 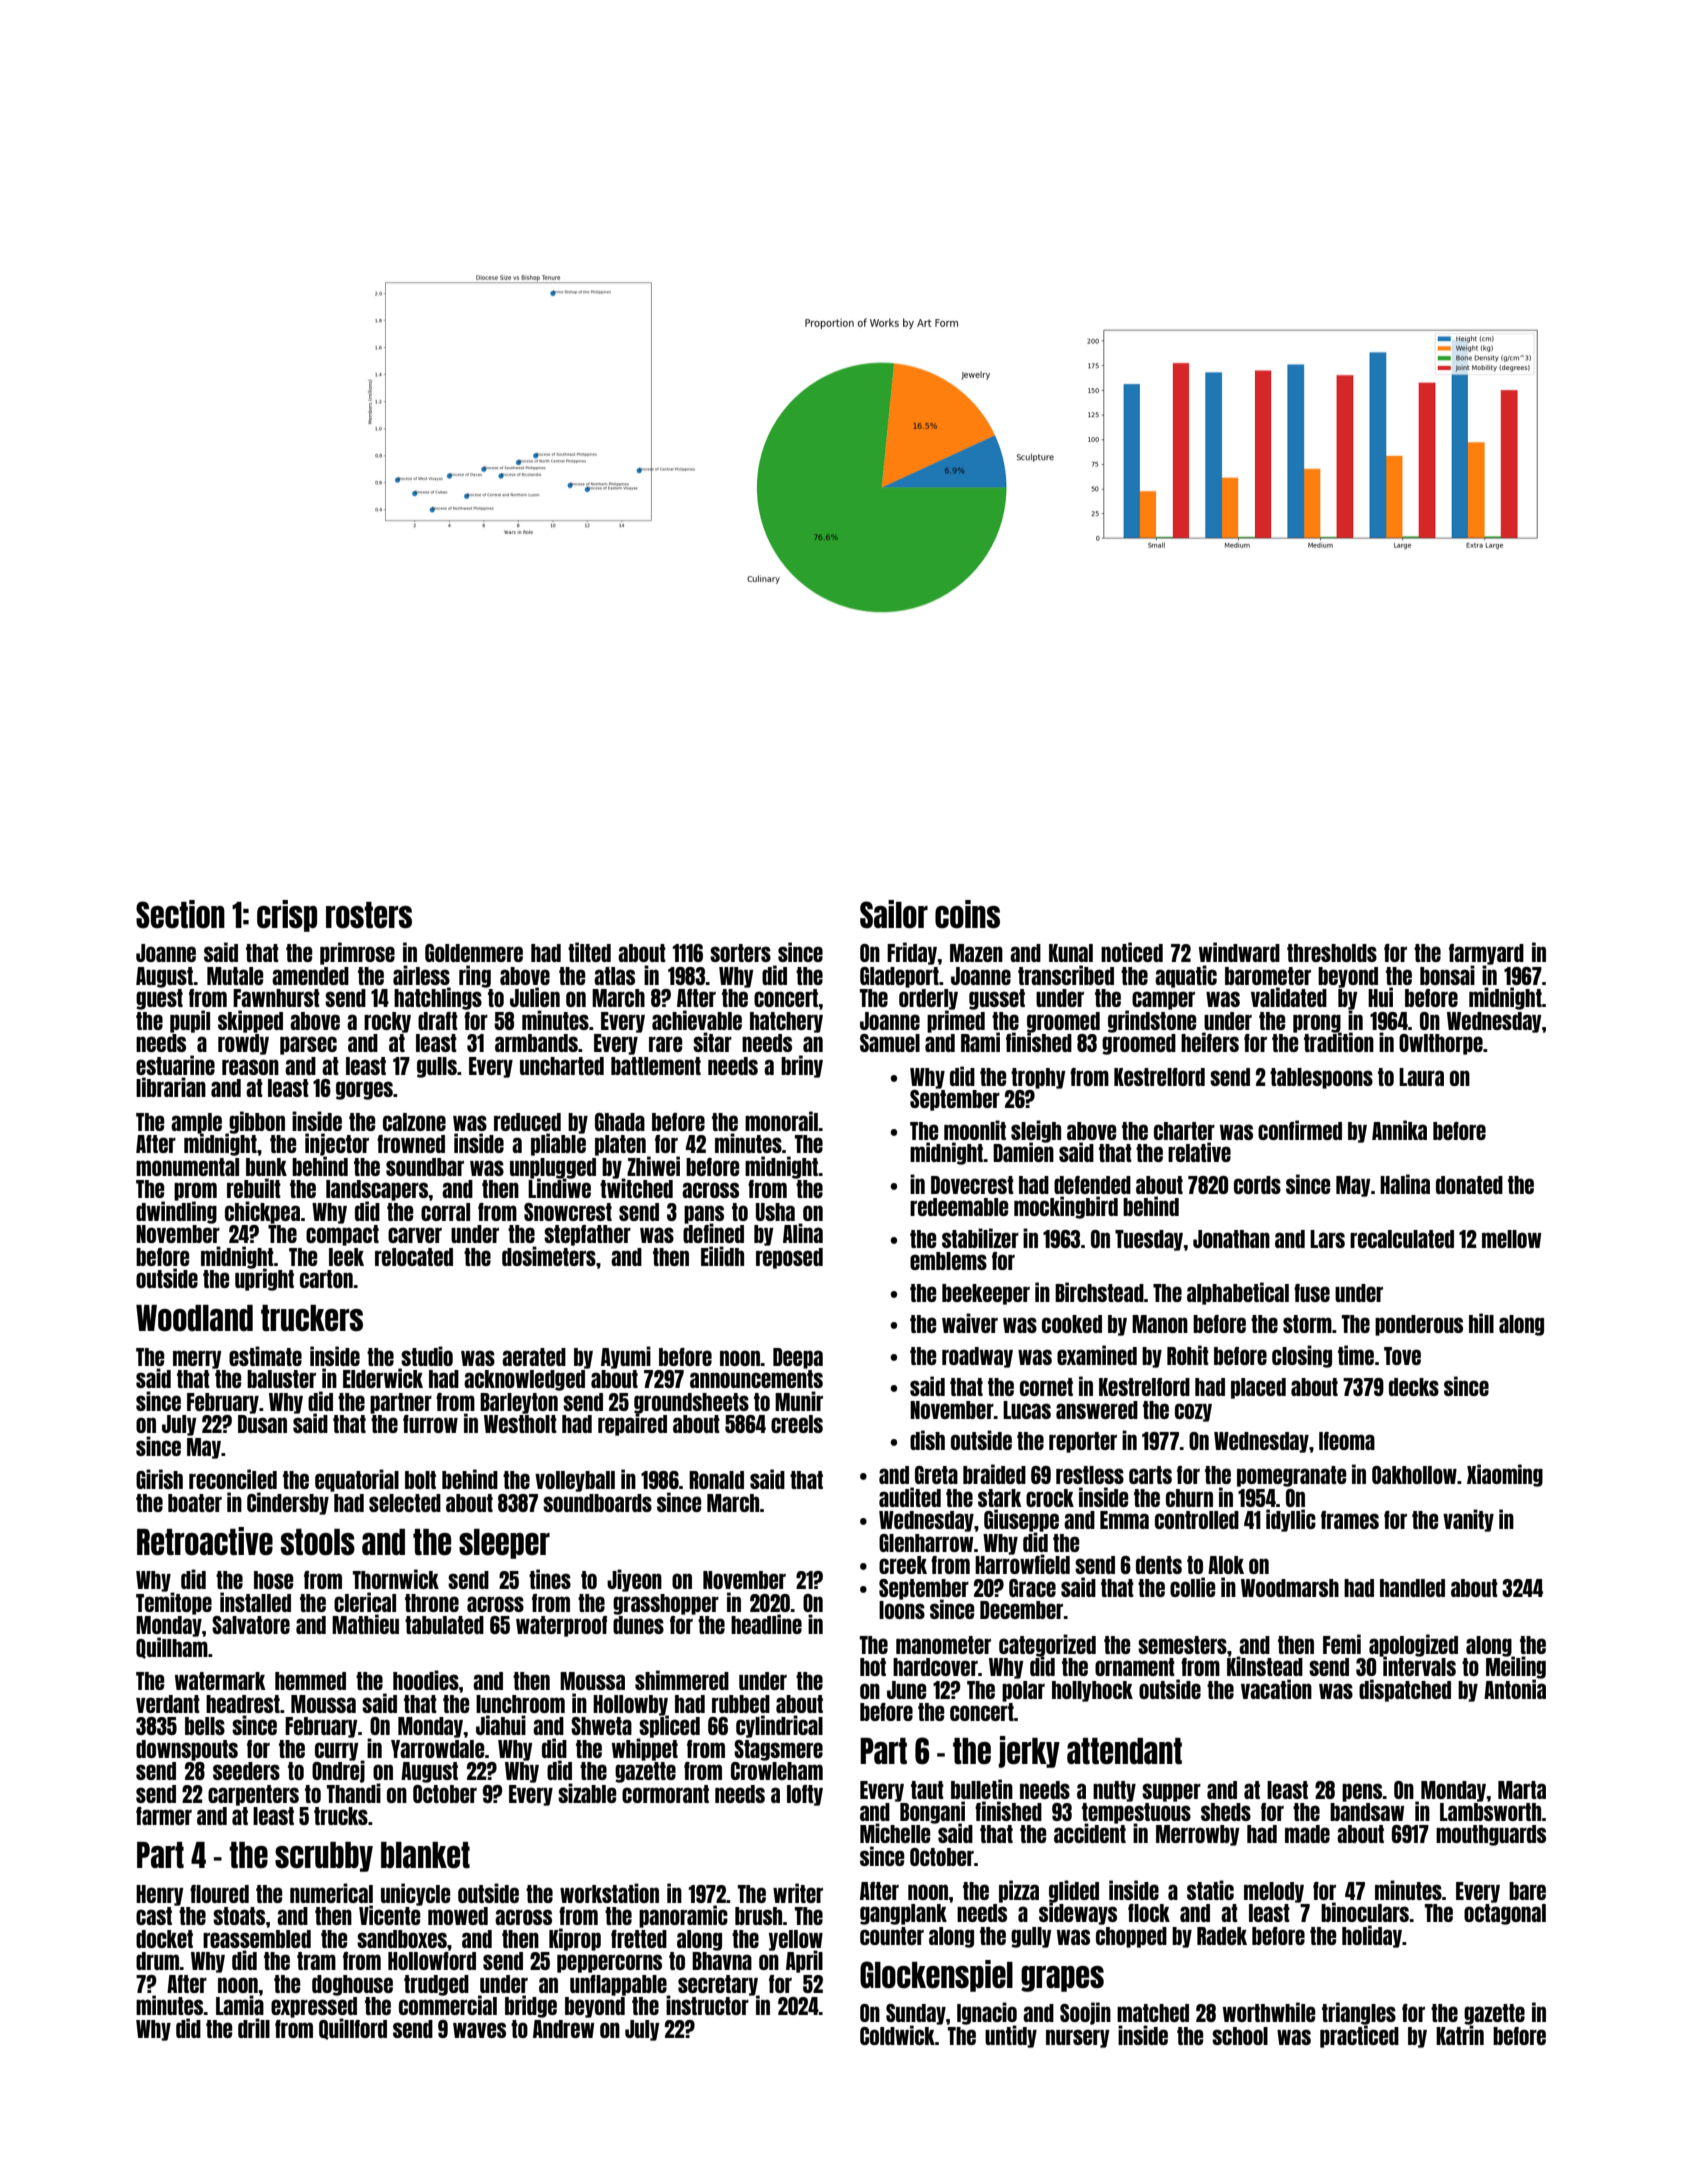 What do you see at coordinates (897, 2035) in the screenshot?
I see `Coldwick` at bounding box center [897, 2035].
